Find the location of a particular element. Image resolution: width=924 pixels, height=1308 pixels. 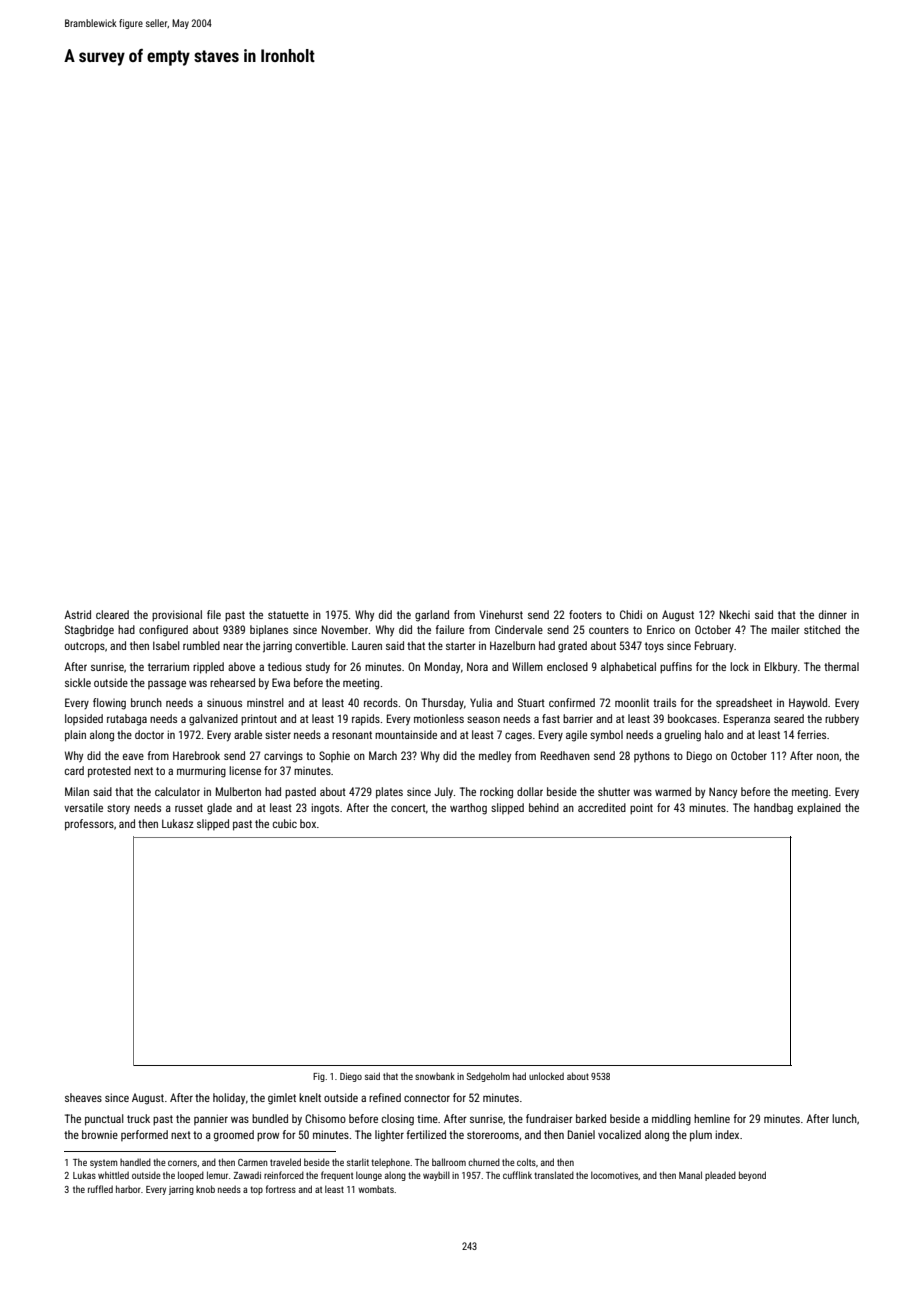

Nkechi is located at coordinates (735, 614).
